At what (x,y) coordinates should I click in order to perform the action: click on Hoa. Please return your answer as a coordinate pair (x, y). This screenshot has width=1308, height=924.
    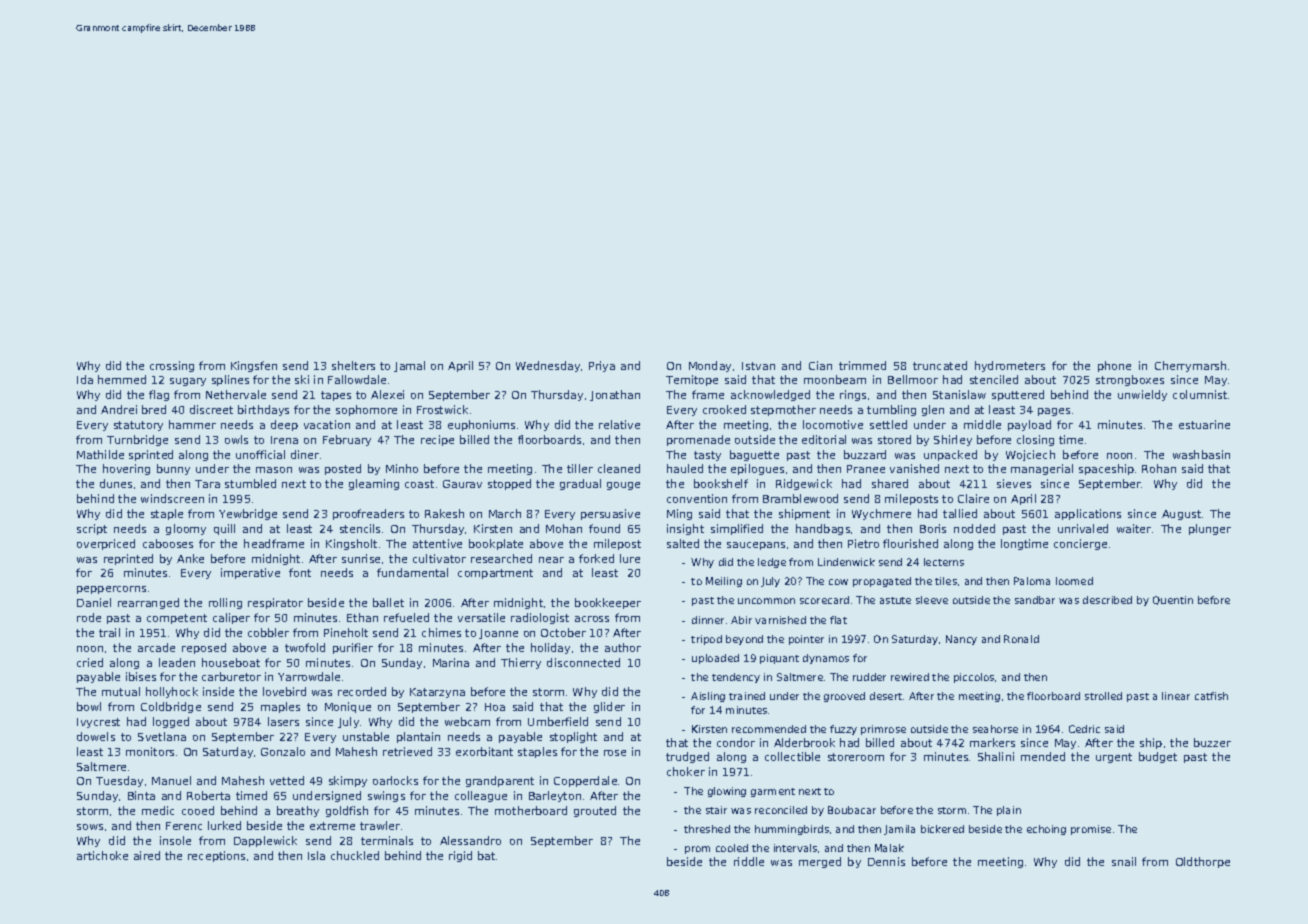
    Looking at the image, I should click on (495, 707).
